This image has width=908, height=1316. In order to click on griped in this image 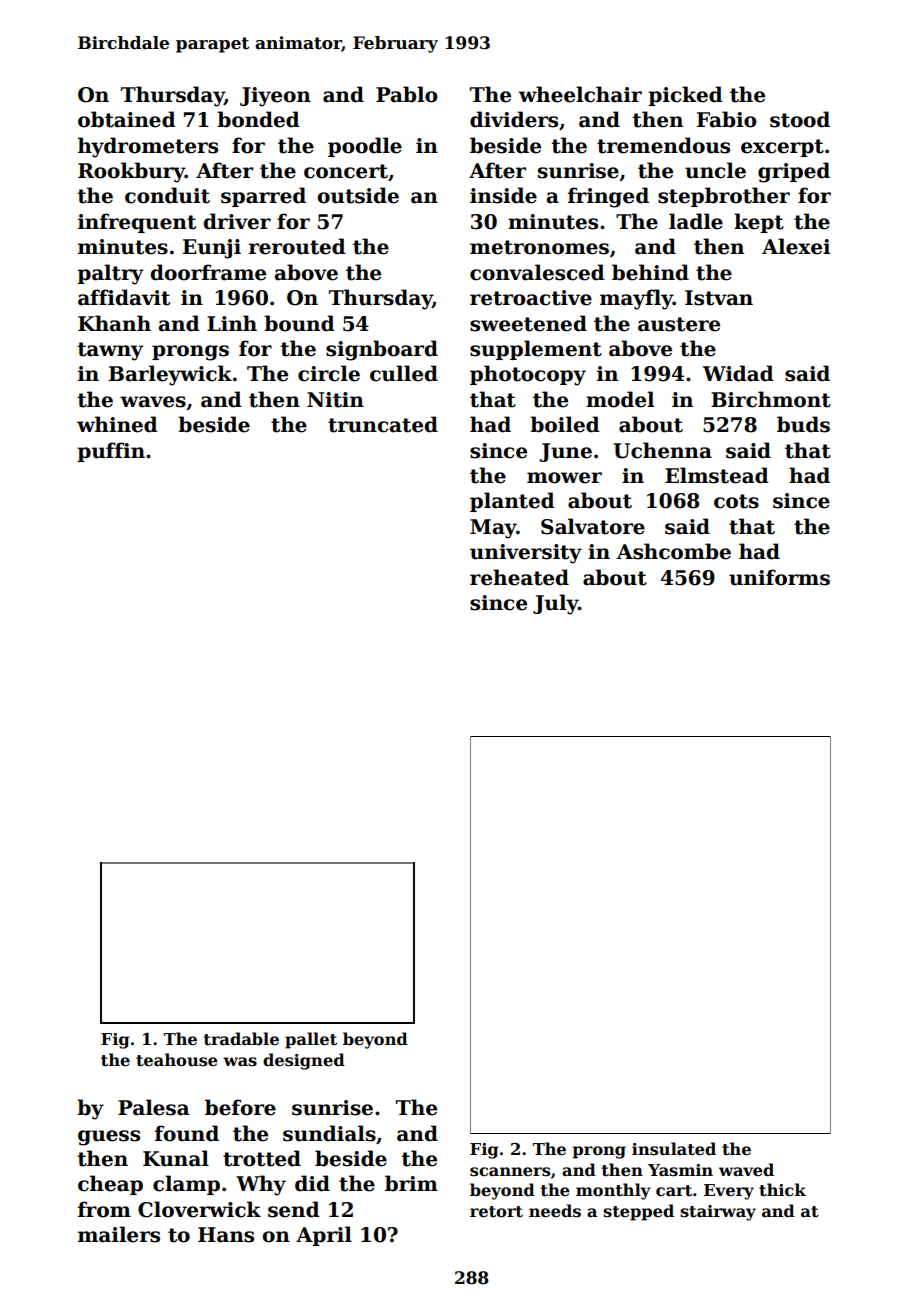, I will do `click(794, 172)`.
